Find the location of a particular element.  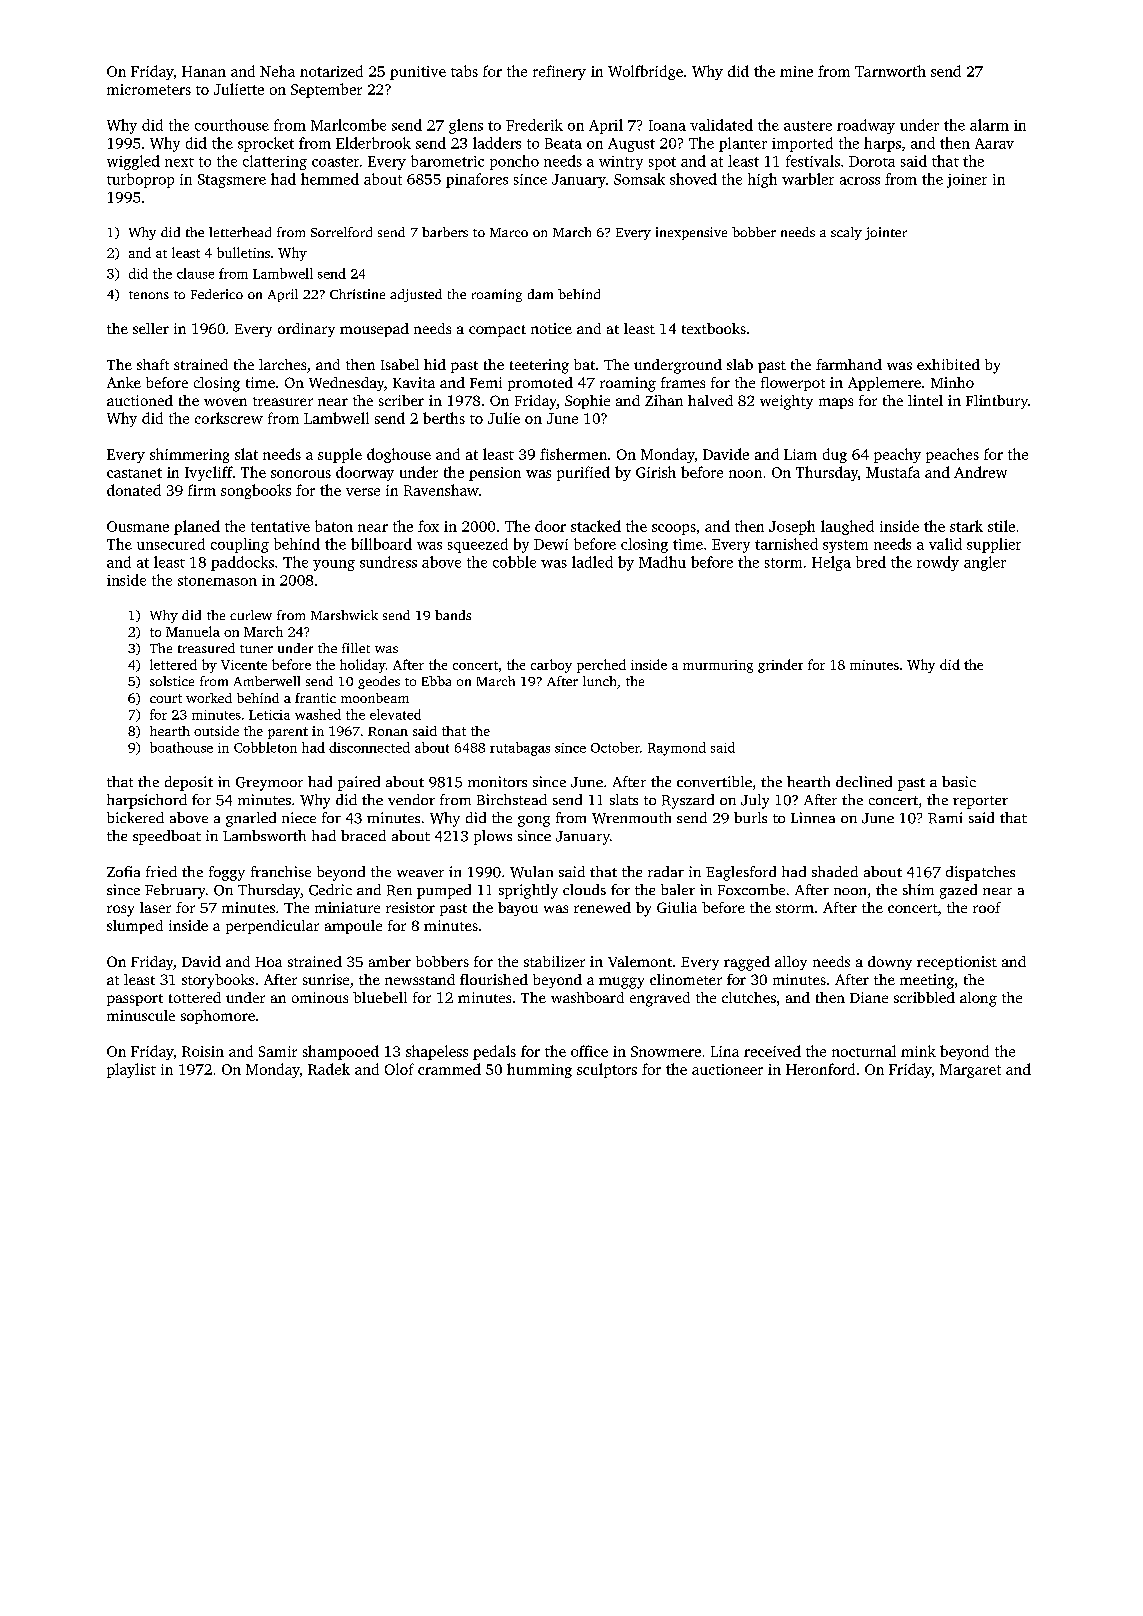

grinder is located at coordinates (780, 666).
